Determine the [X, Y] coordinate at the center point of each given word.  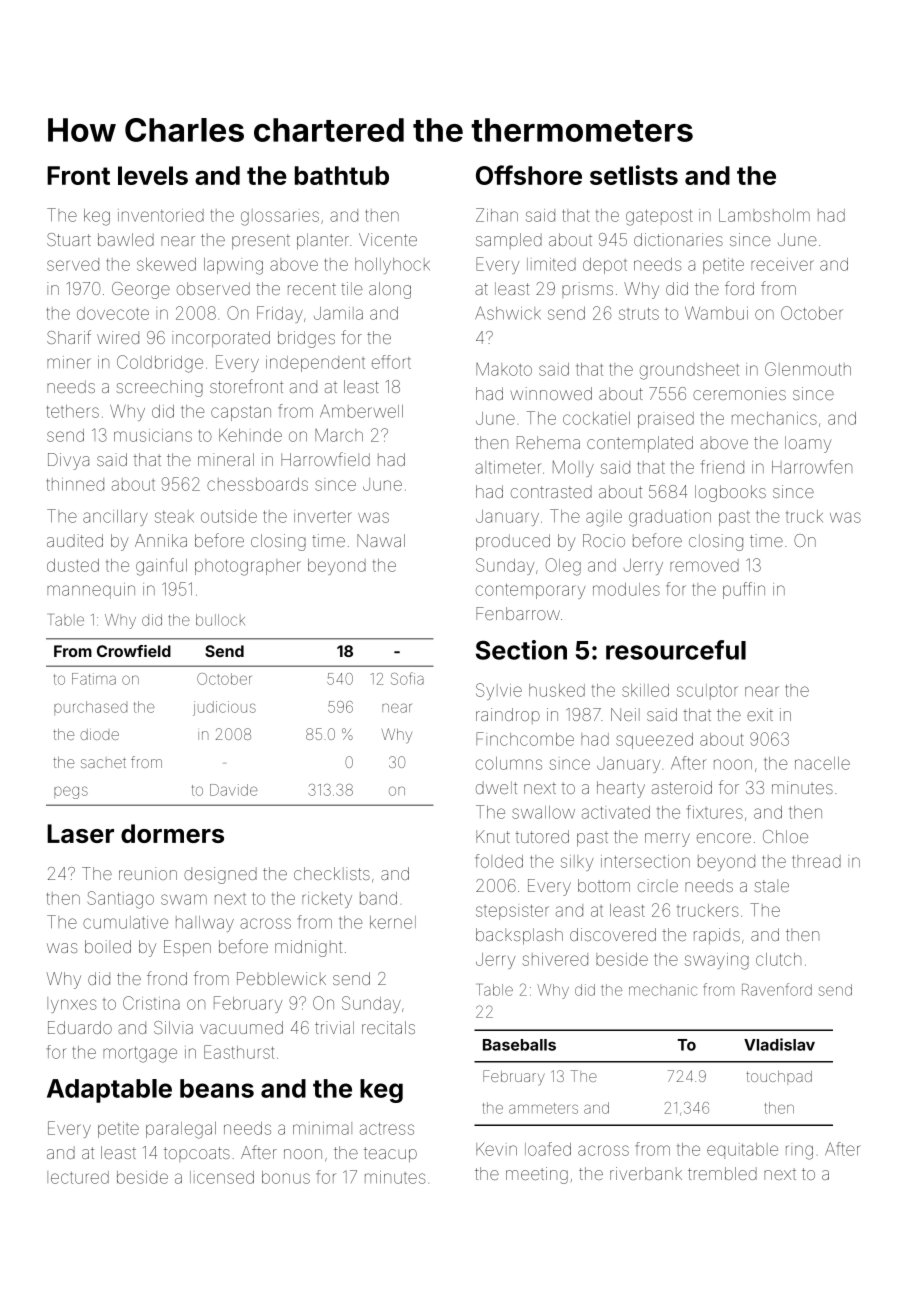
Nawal [381, 540]
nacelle [822, 763]
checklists [332, 873]
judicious [224, 708]
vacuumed [241, 1027]
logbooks [730, 493]
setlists [634, 175]
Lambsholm [764, 215]
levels [153, 175]
